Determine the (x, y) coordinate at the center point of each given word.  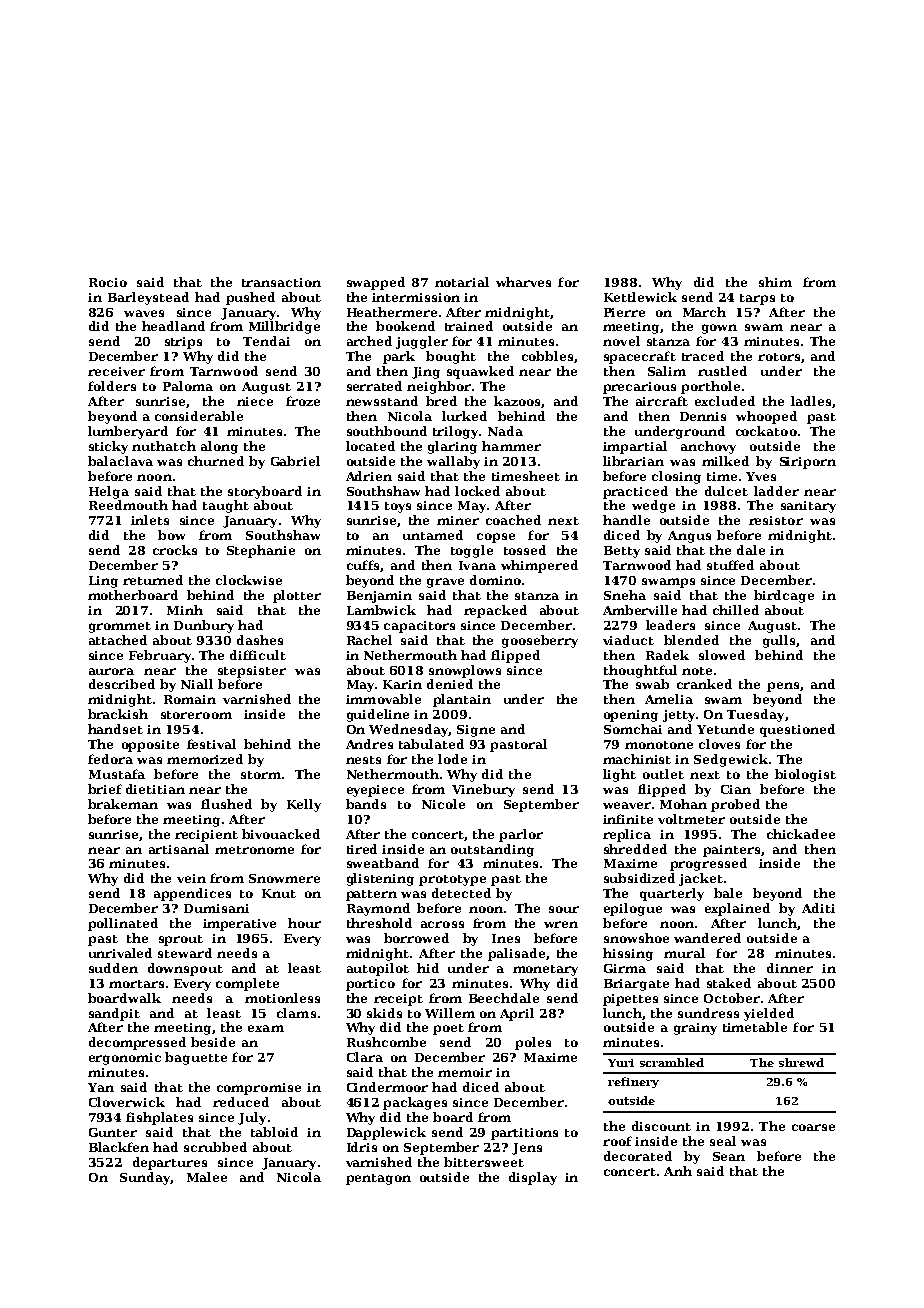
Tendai (266, 341)
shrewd (801, 1062)
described (122, 684)
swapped (376, 283)
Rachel (369, 640)
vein (191, 878)
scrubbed (215, 1147)
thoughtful (640, 671)
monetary (545, 970)
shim (775, 282)
